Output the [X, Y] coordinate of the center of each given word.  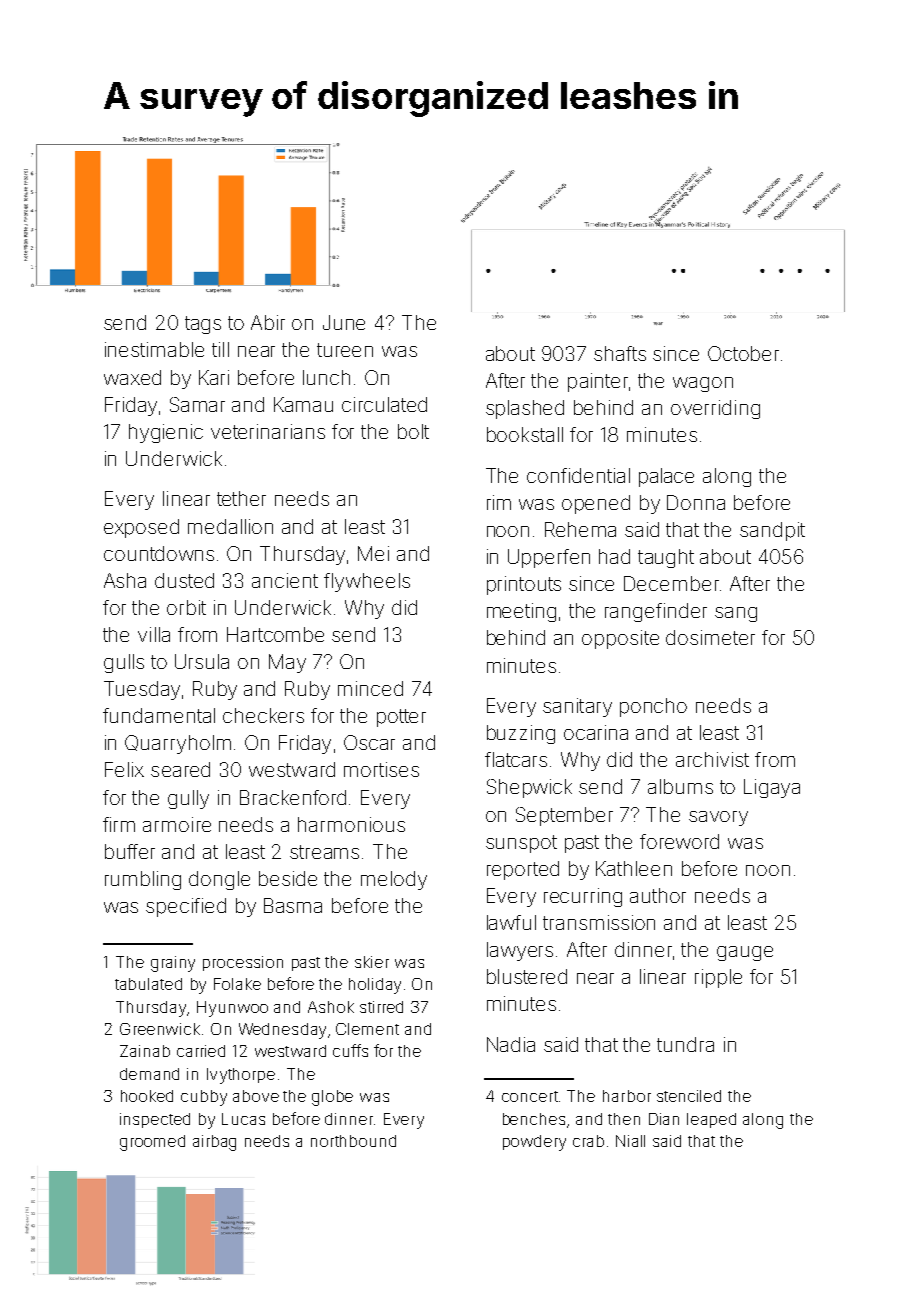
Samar [197, 404]
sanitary [577, 707]
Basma [293, 905]
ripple [718, 978]
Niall [630, 1141]
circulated [384, 404]
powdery [534, 1143]
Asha [125, 580]
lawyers [520, 951]
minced [370, 688]
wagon [703, 384]
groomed [152, 1143]
